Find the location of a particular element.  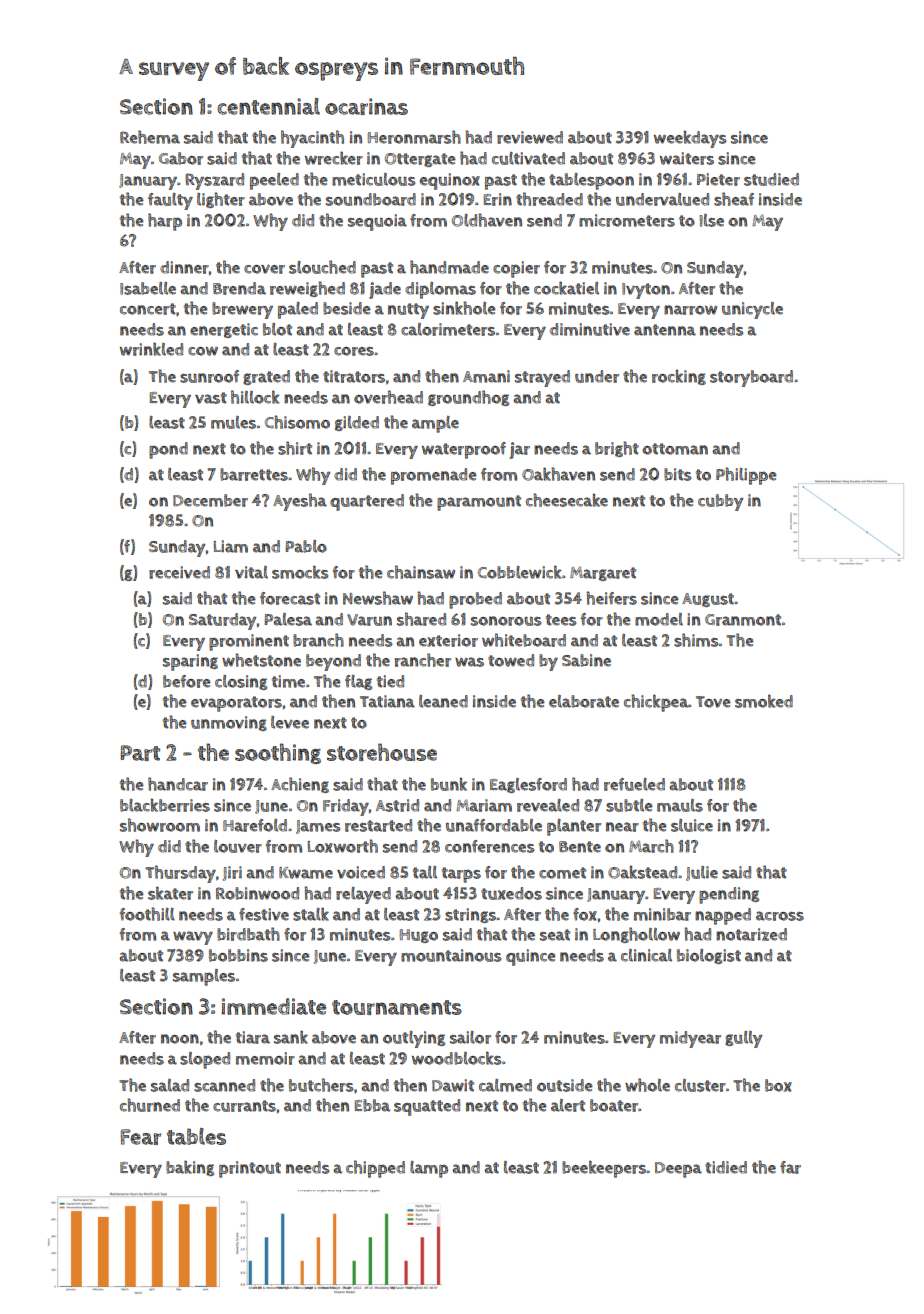

dinner is located at coordinates (184, 267).
